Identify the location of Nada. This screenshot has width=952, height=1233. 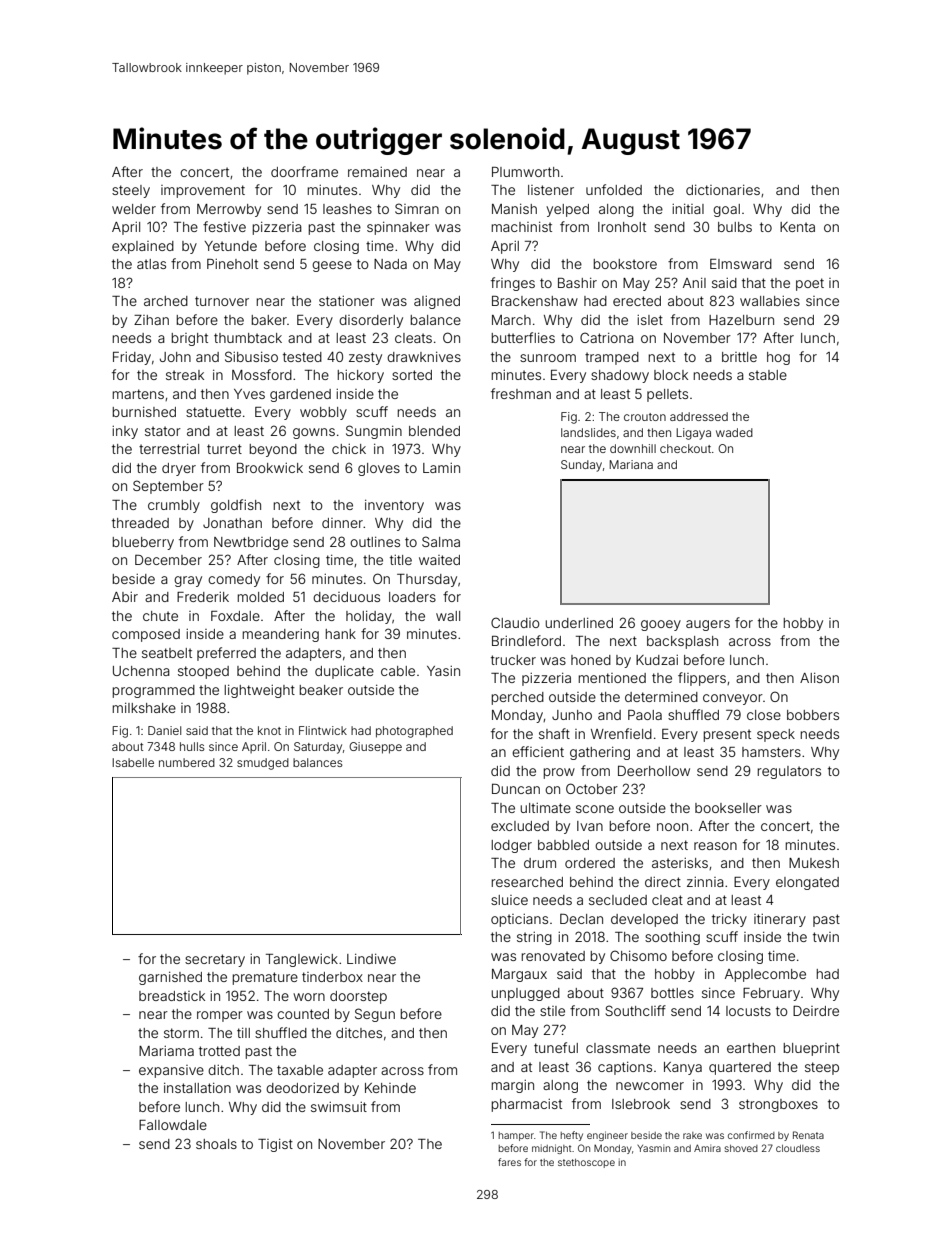
(390, 264).
